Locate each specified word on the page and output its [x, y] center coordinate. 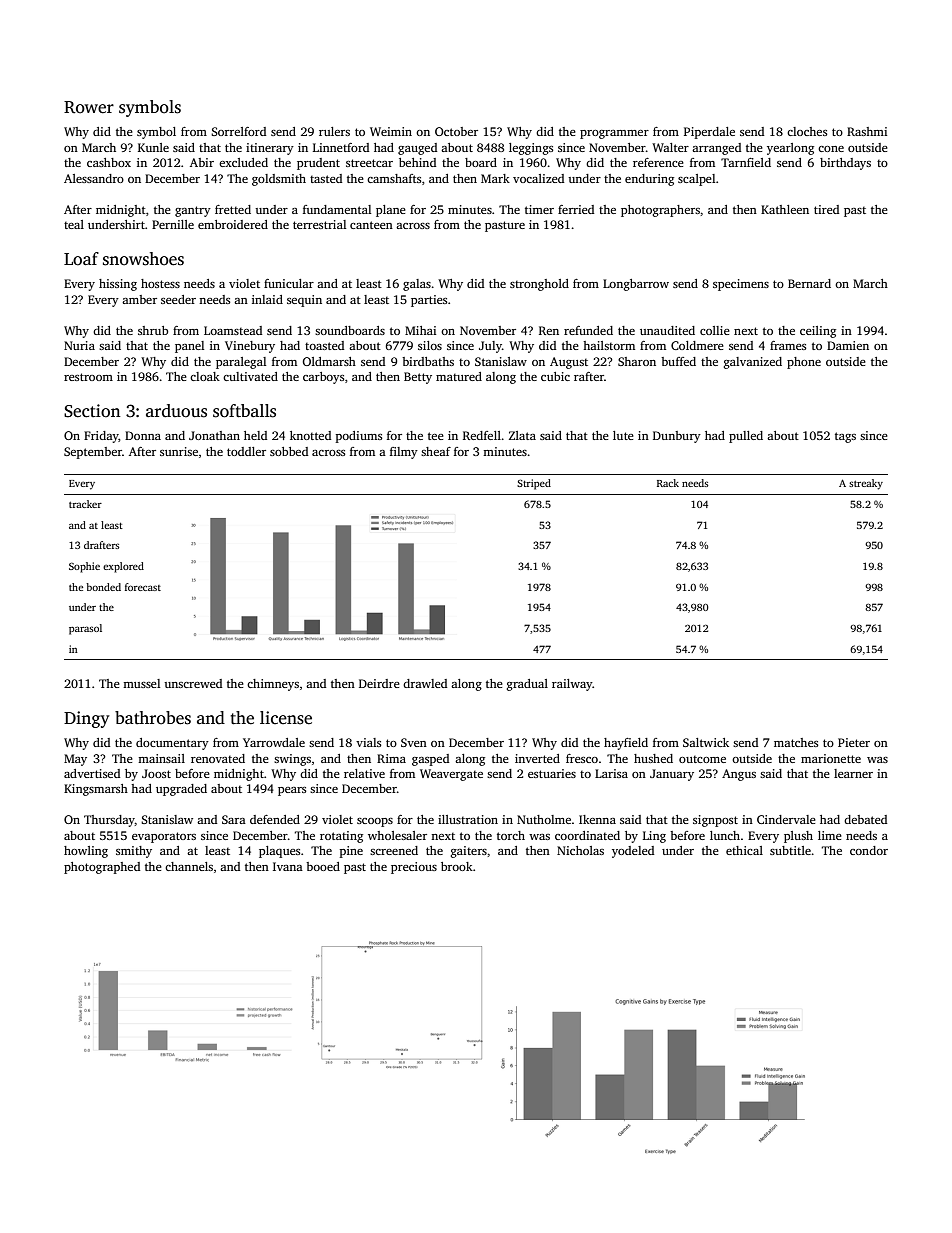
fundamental [337, 209]
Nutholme [544, 819]
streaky [866, 484]
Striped [534, 484]
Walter [670, 147]
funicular [289, 283]
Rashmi [867, 131]
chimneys [273, 685]
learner [853, 773]
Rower [89, 107]
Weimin [391, 131]
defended [275, 819]
